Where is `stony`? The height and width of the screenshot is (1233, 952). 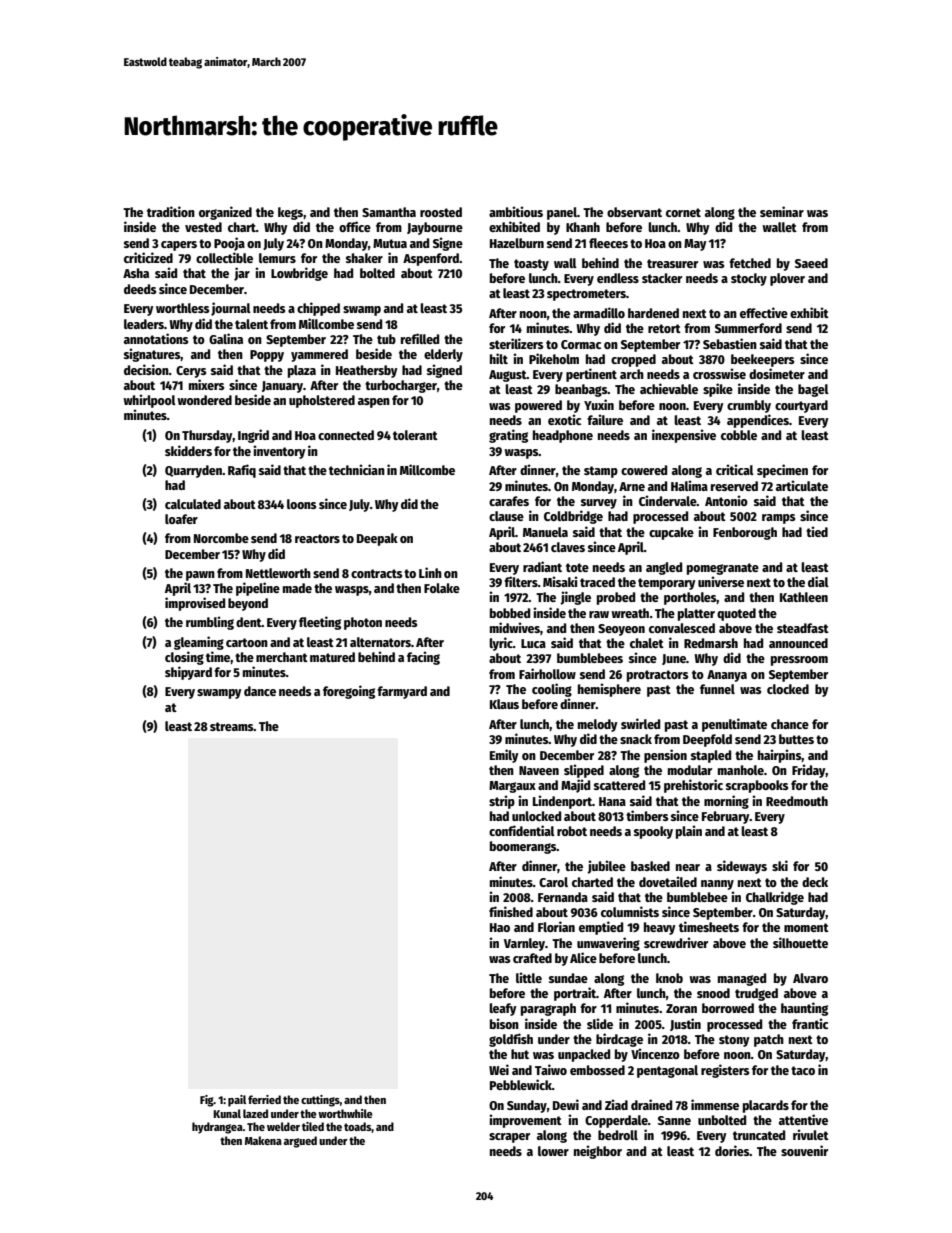 stony is located at coordinates (734, 1041).
